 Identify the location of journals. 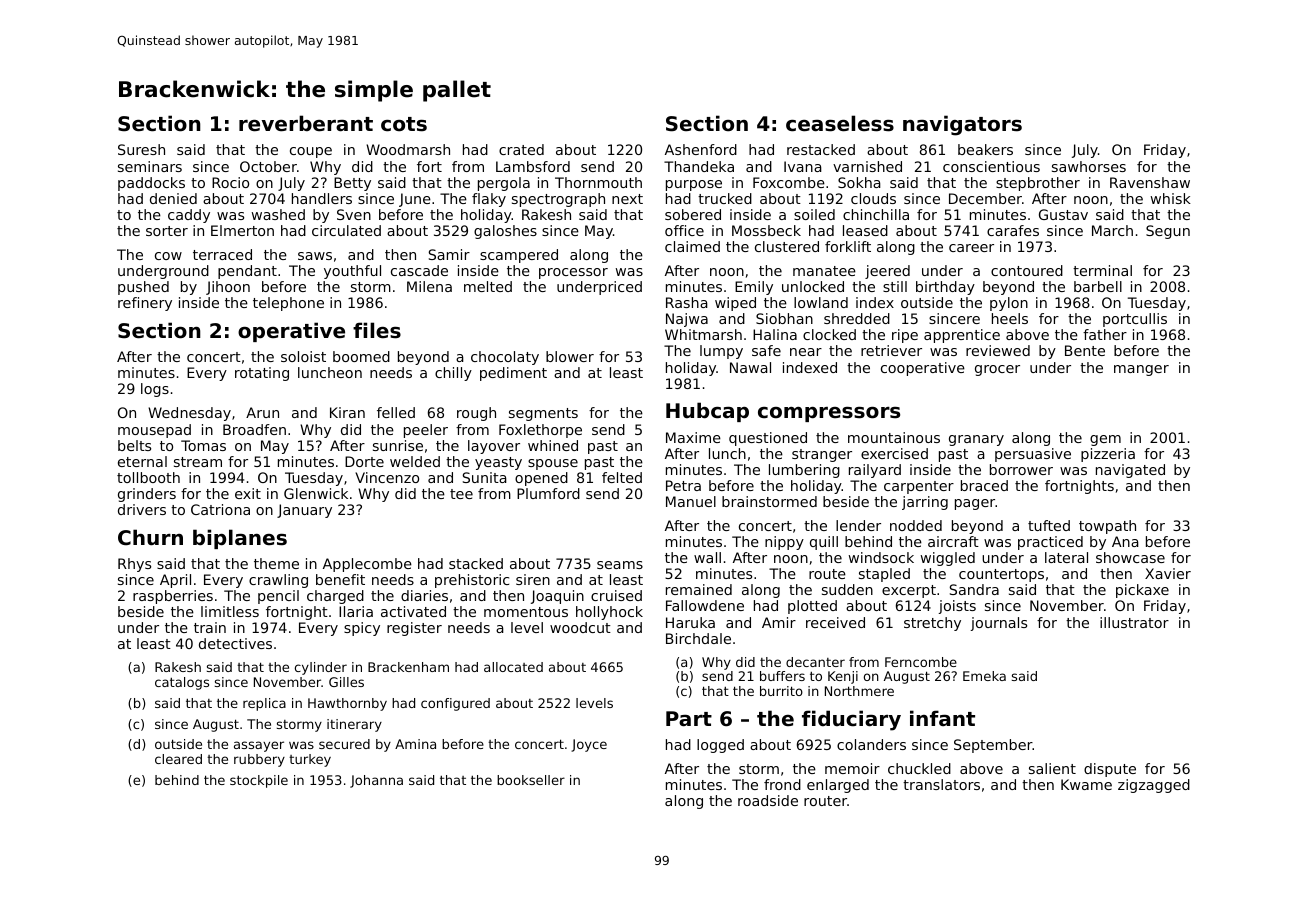
(999, 624).
